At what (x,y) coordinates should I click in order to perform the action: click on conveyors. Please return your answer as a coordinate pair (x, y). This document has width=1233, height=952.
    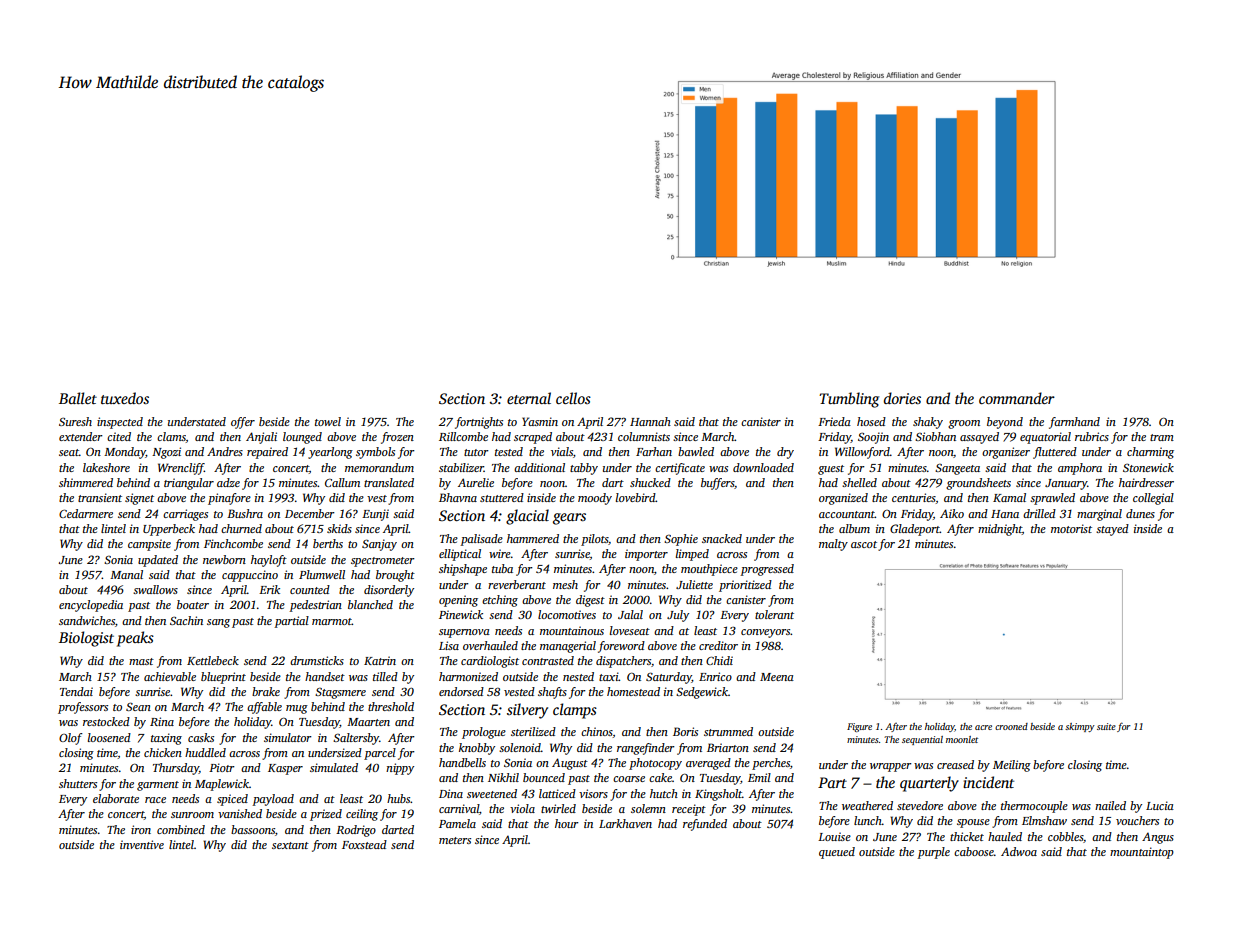
    Looking at the image, I should click on (766, 633).
